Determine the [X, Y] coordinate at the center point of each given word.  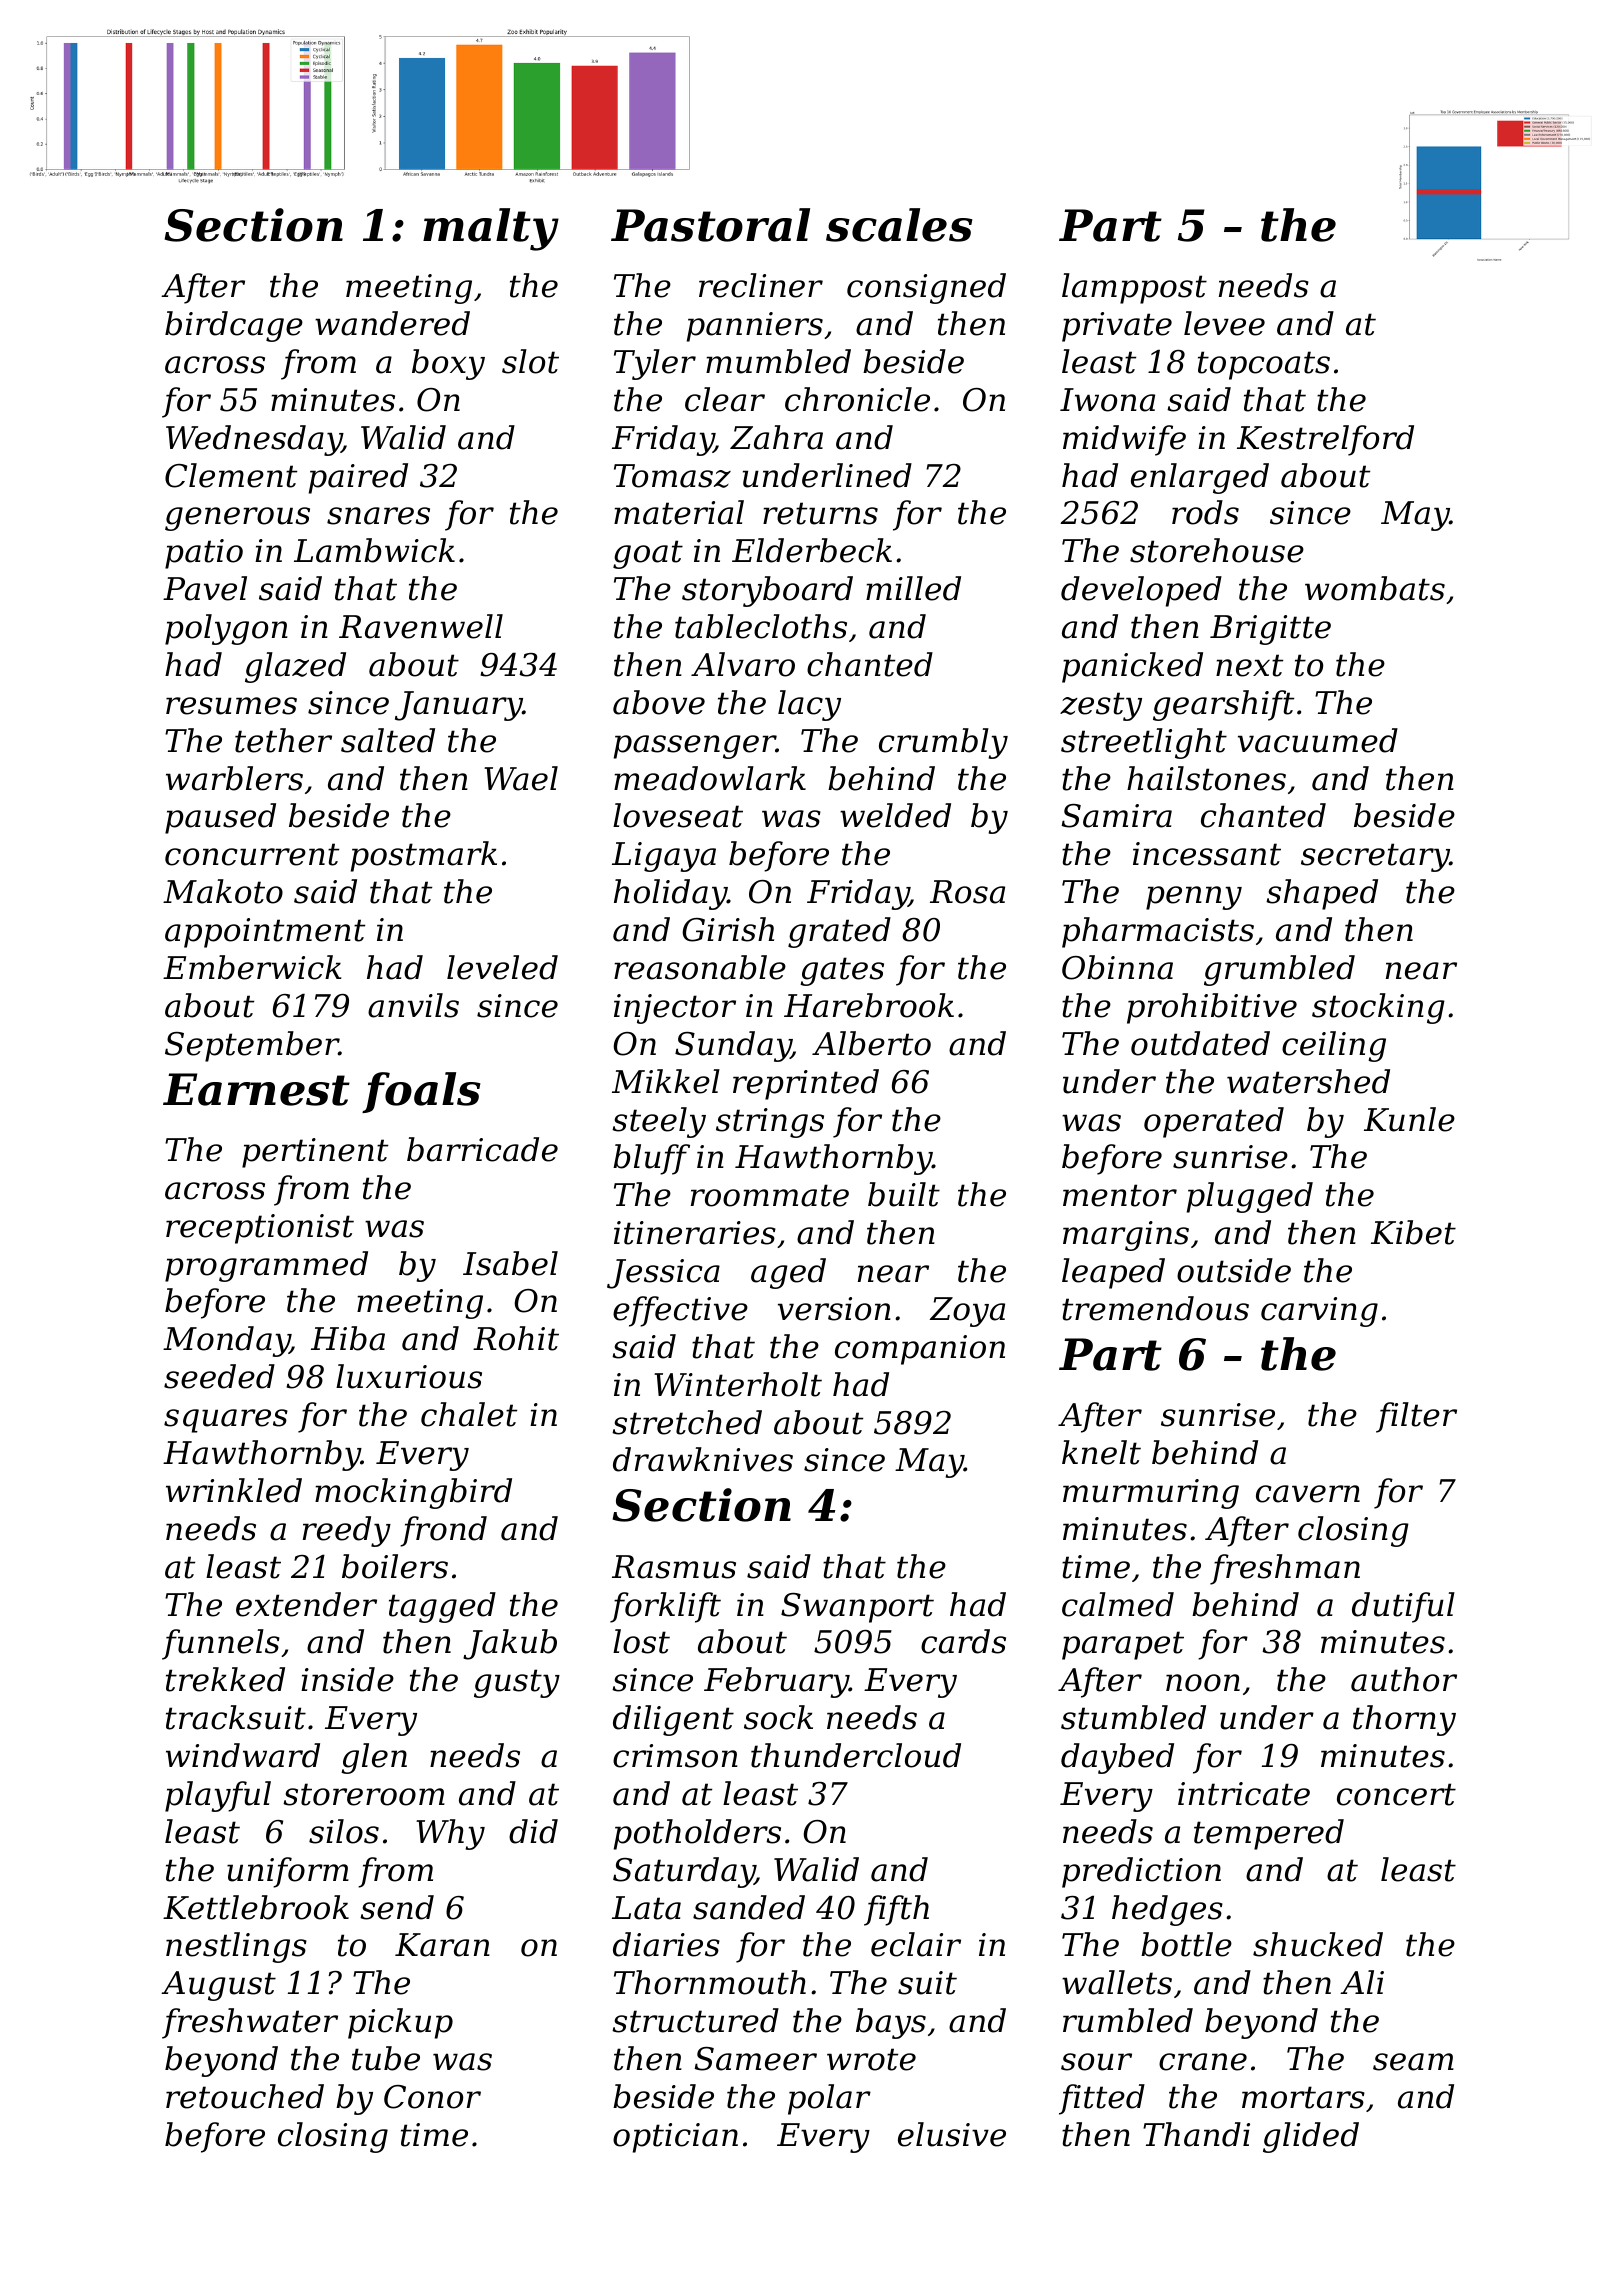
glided [1311, 2137]
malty [491, 229]
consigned [926, 288]
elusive [952, 2134]
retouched [245, 2096]
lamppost [1134, 288]
